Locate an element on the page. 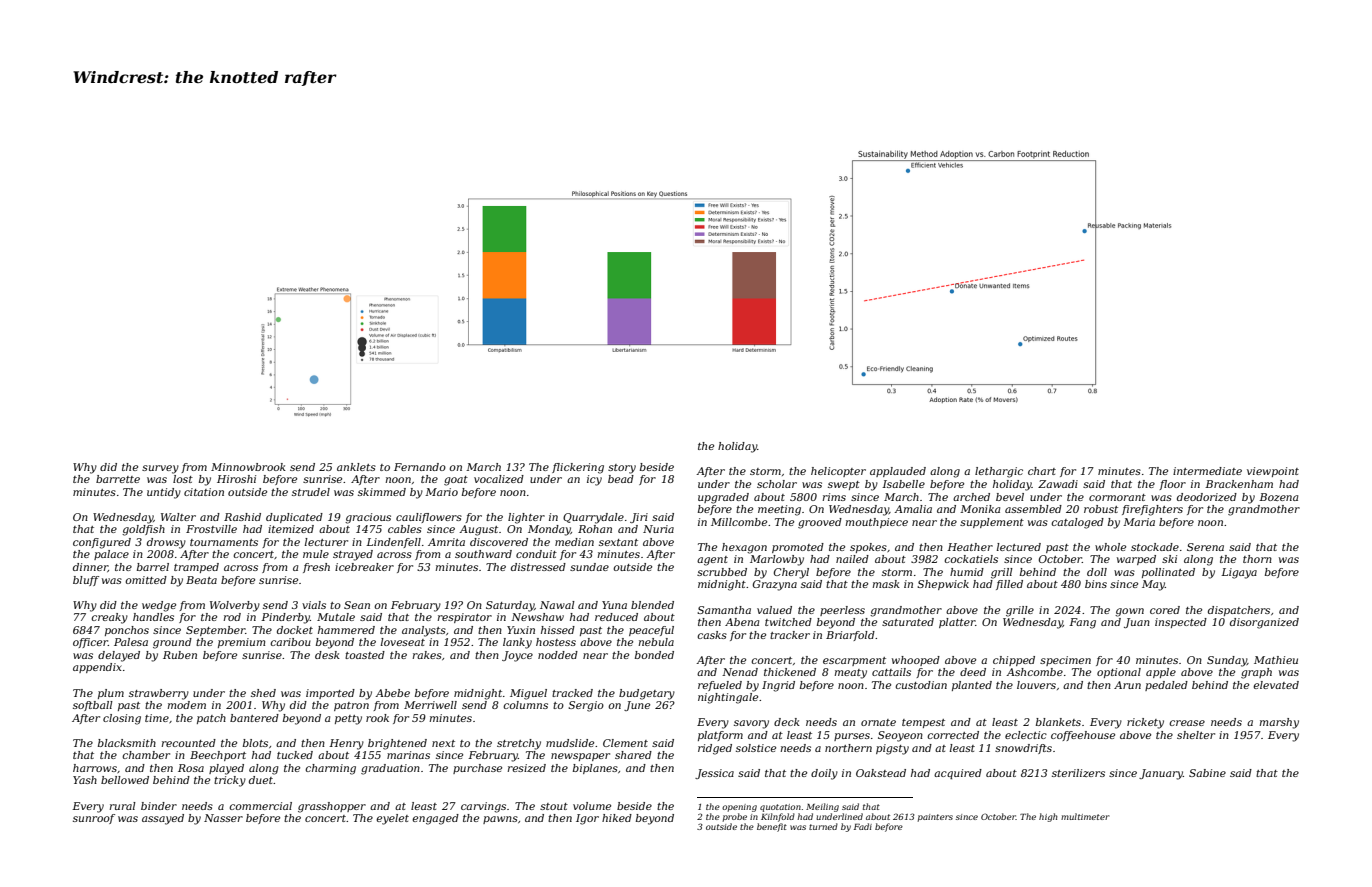  docket is located at coordinates (295, 630).
